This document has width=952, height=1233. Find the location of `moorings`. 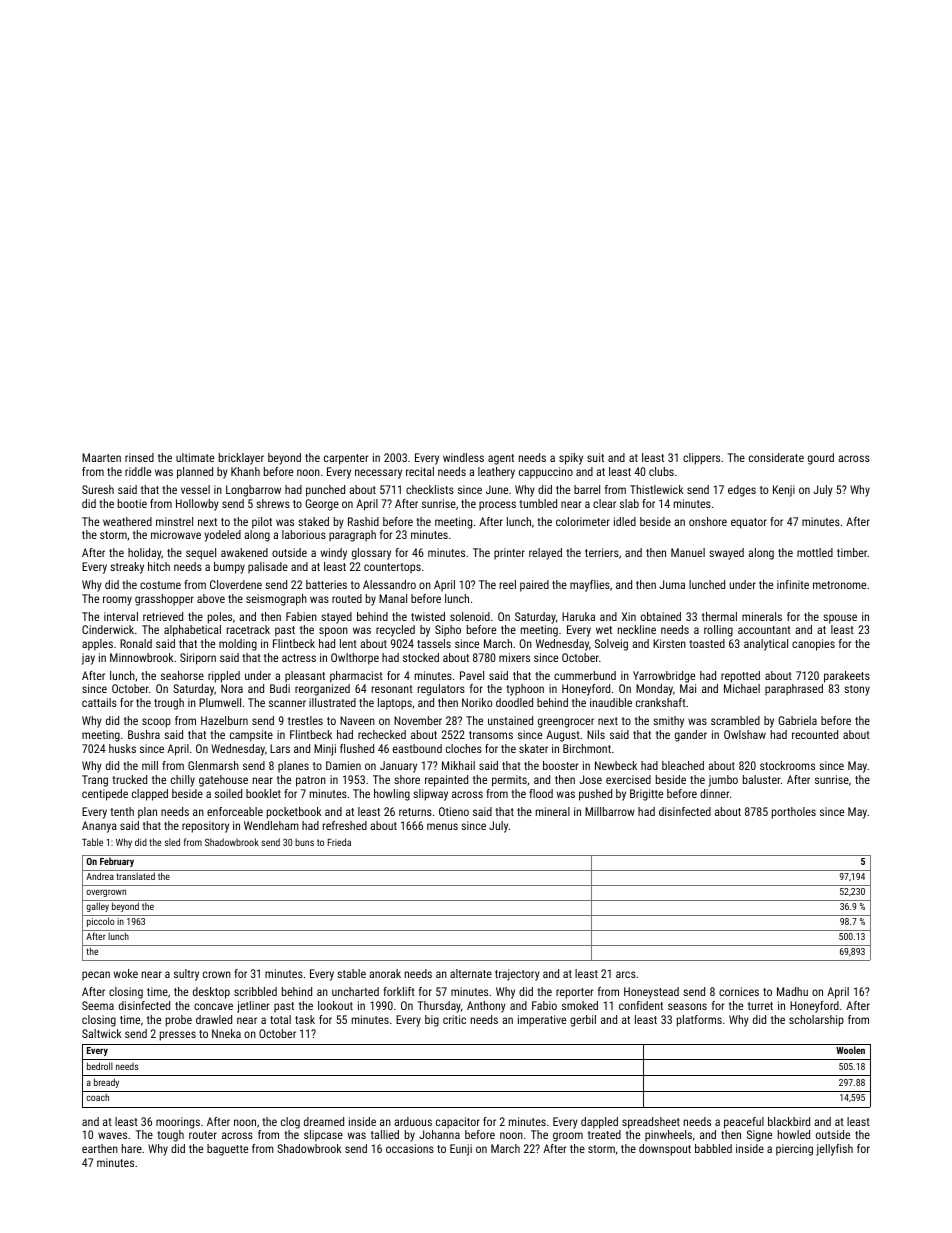

moorings is located at coordinates (178, 1123).
